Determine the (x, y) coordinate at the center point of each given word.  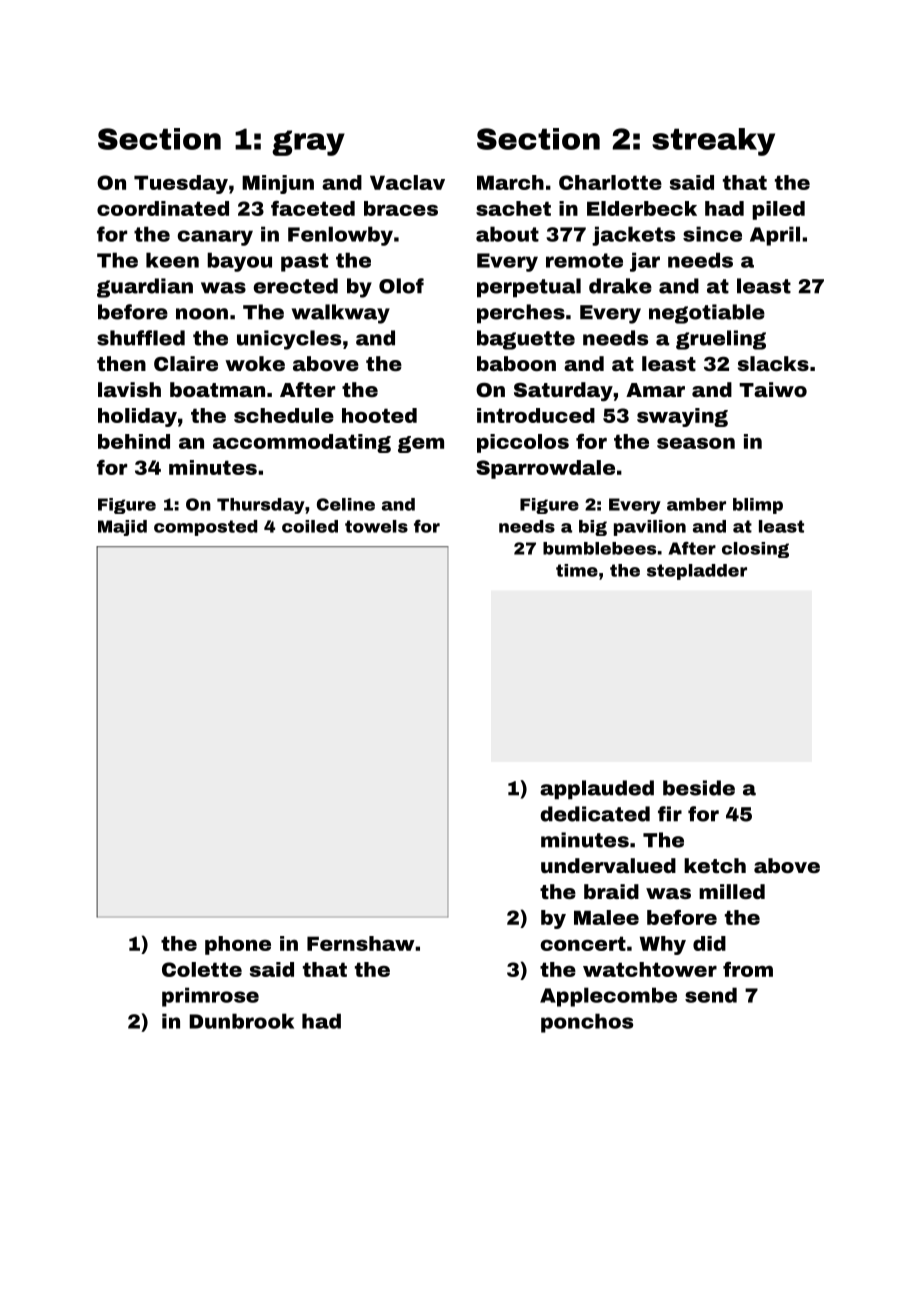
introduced (536, 415)
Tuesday (181, 184)
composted (205, 528)
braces (401, 208)
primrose (210, 997)
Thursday (261, 506)
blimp (758, 506)
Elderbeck (642, 208)
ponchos (587, 1023)
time (577, 570)
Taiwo (773, 389)
